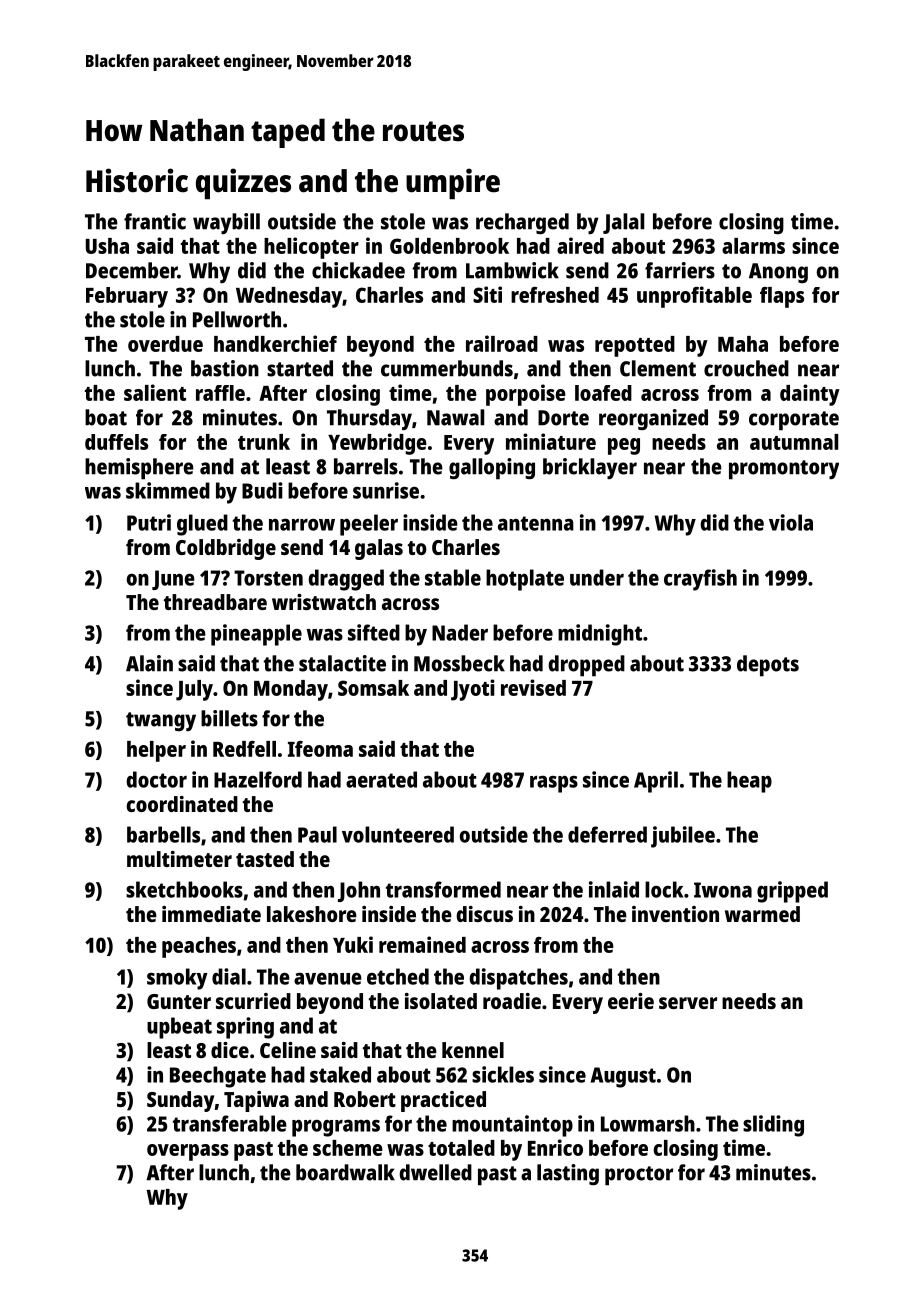 This screenshot has height=1311, width=924. What do you see at coordinates (345, 1172) in the screenshot?
I see `boardwalk` at bounding box center [345, 1172].
